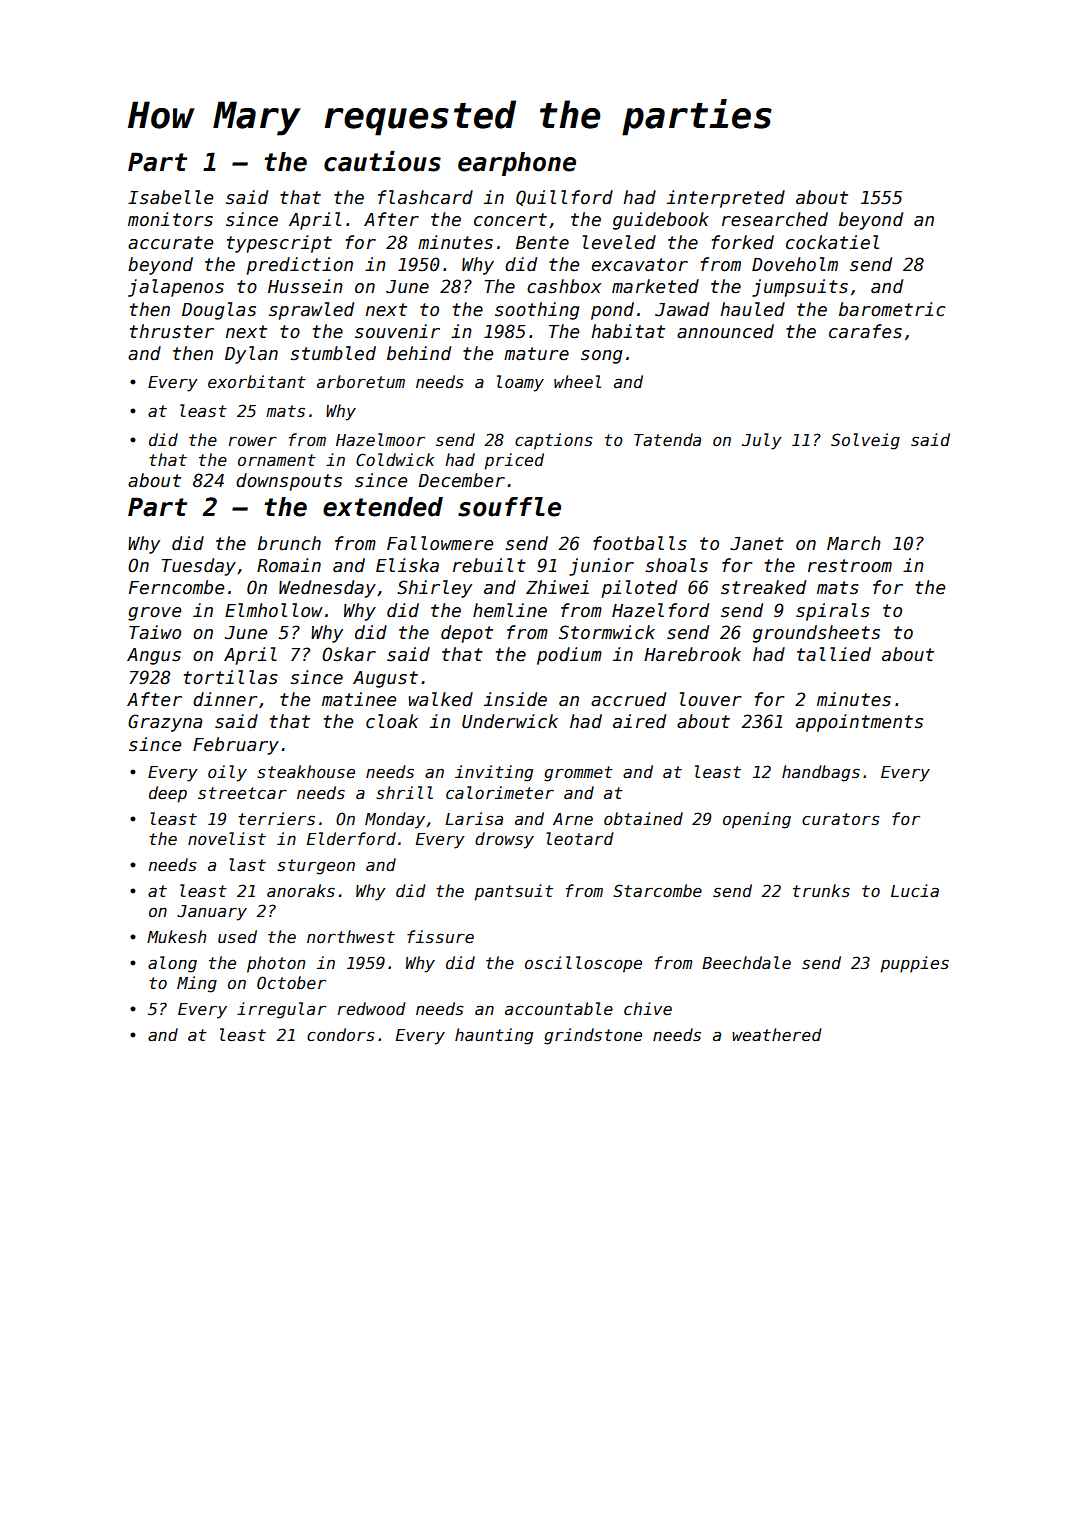  What do you see at coordinates (578, 774) in the screenshot?
I see `grommet` at bounding box center [578, 774].
